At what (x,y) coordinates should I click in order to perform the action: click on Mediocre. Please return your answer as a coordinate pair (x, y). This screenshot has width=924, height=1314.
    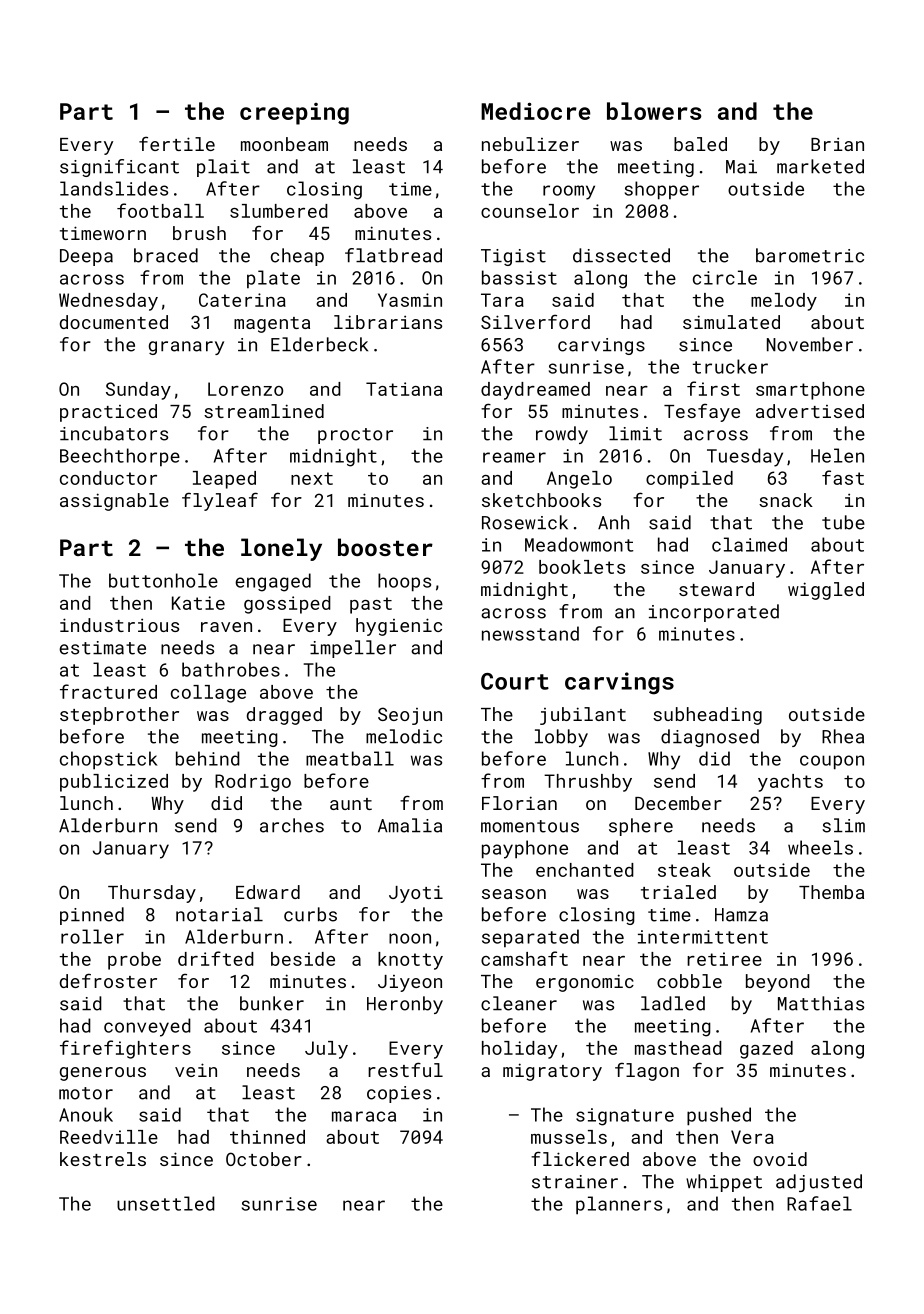
    Looking at the image, I should click on (535, 111).
